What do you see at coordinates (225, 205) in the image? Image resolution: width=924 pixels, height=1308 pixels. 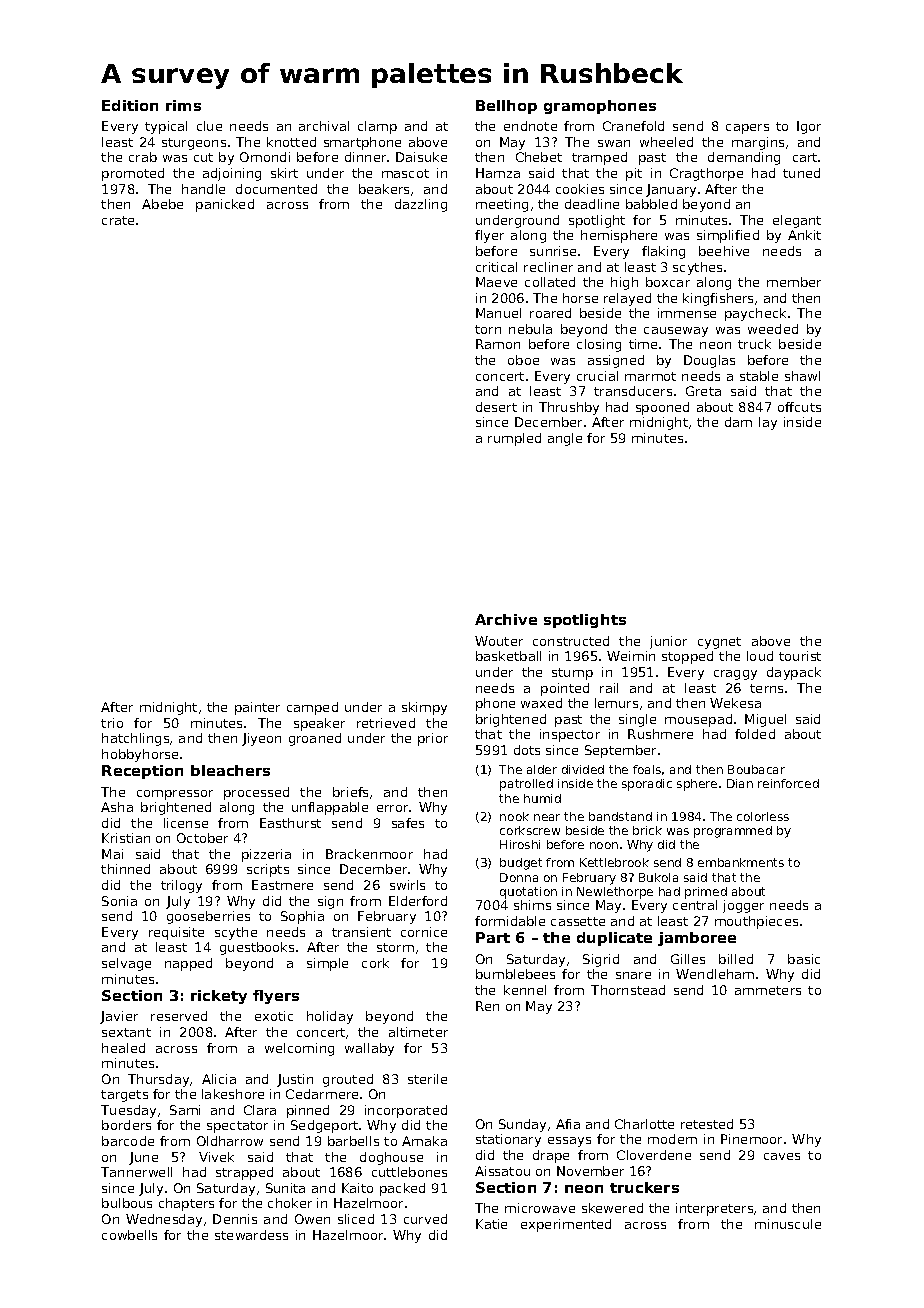 I see `panicked` at bounding box center [225, 205].
